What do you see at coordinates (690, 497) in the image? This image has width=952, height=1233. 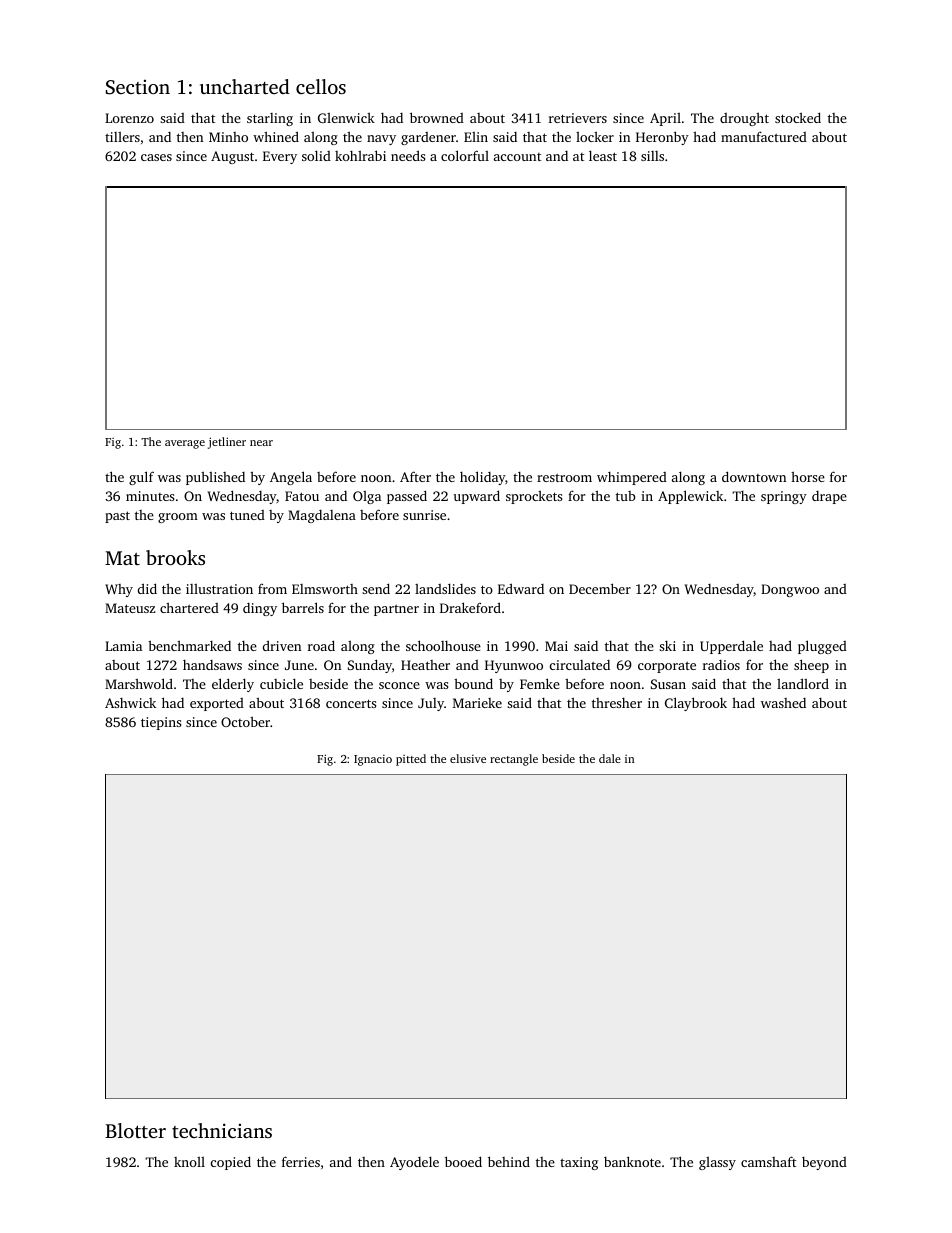 I see `Applewick` at bounding box center [690, 497].
